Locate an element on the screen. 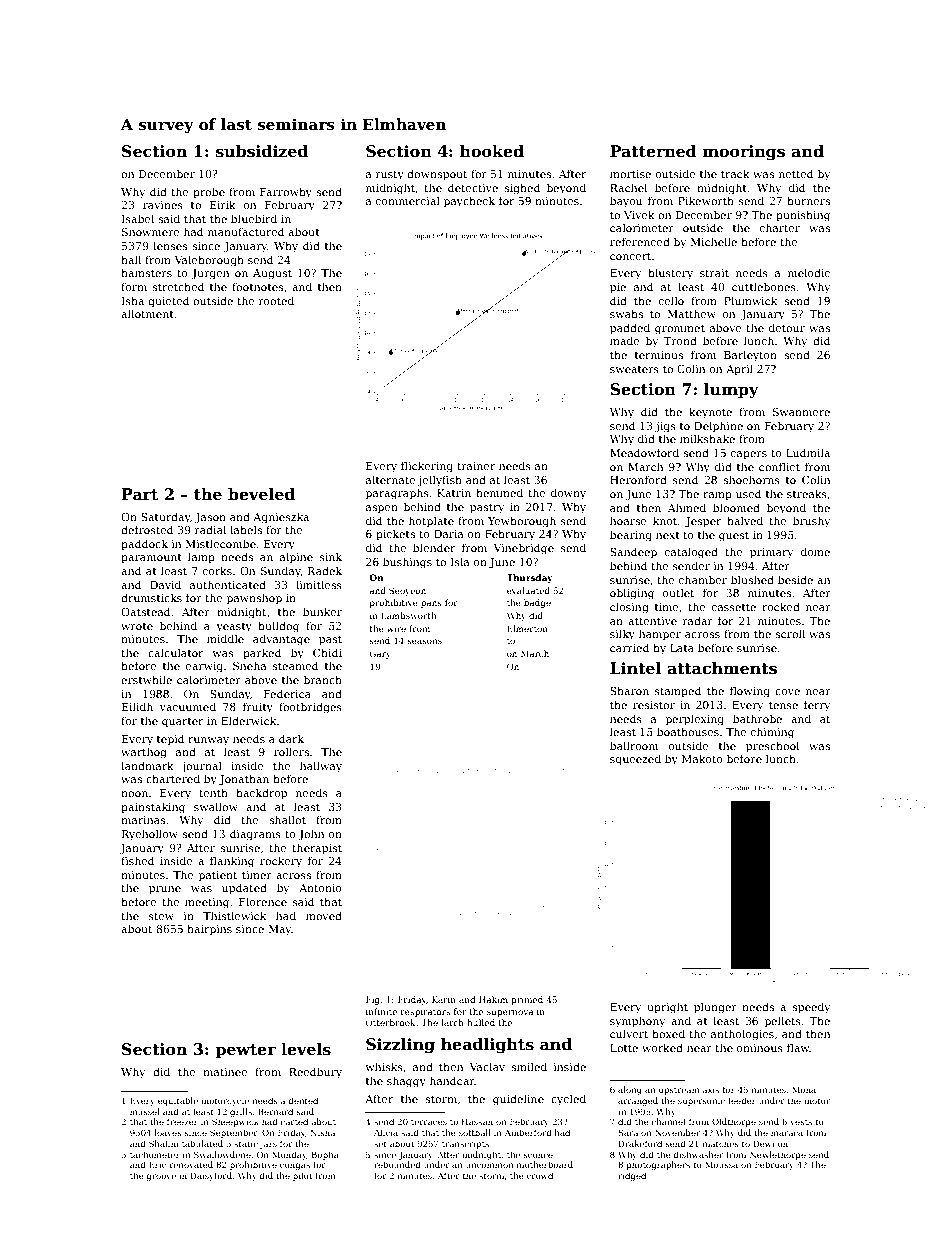 This screenshot has width=952, height=1233. rebounded is located at coordinates (397, 1164).
